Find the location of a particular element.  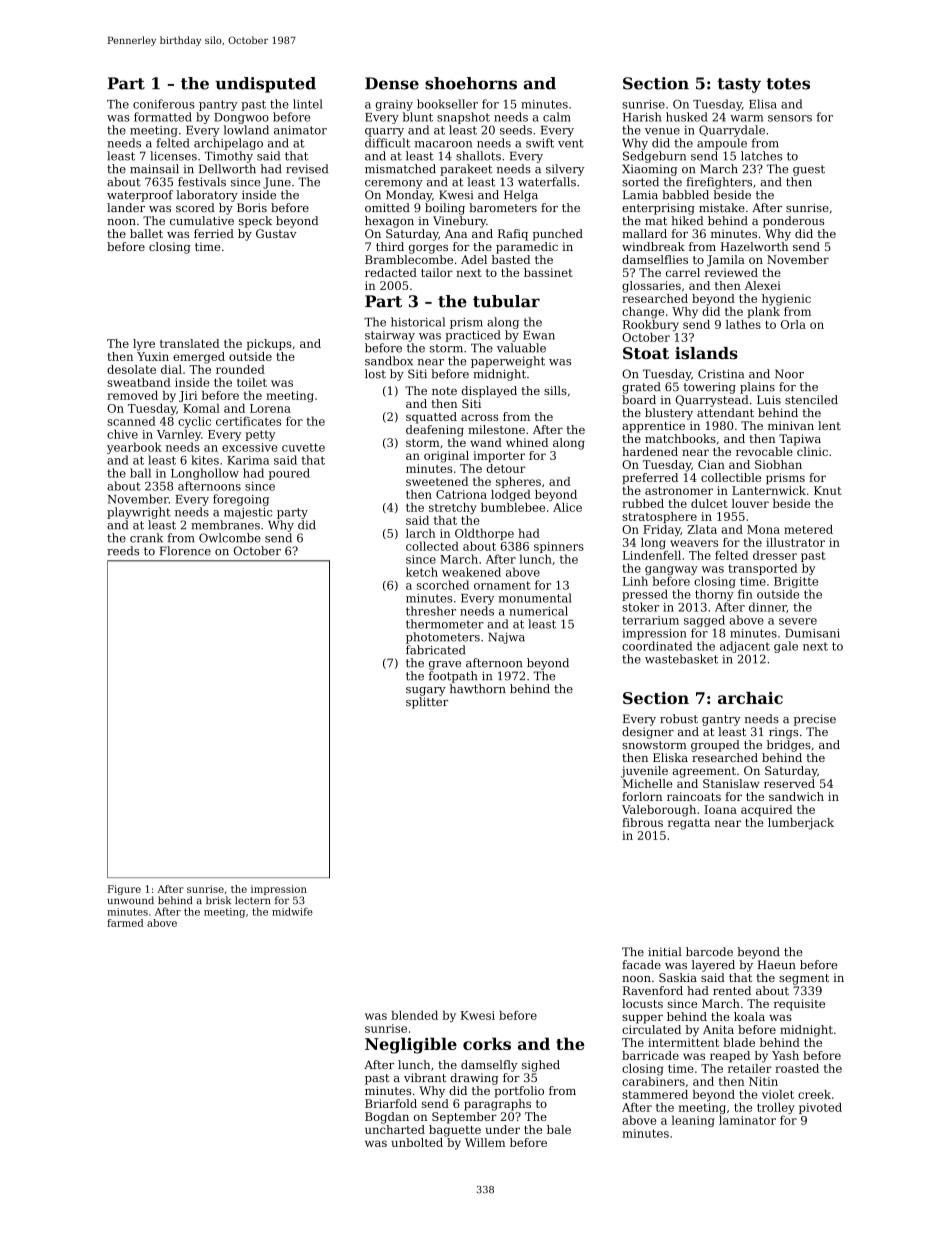

undisputed is located at coordinates (265, 85).
